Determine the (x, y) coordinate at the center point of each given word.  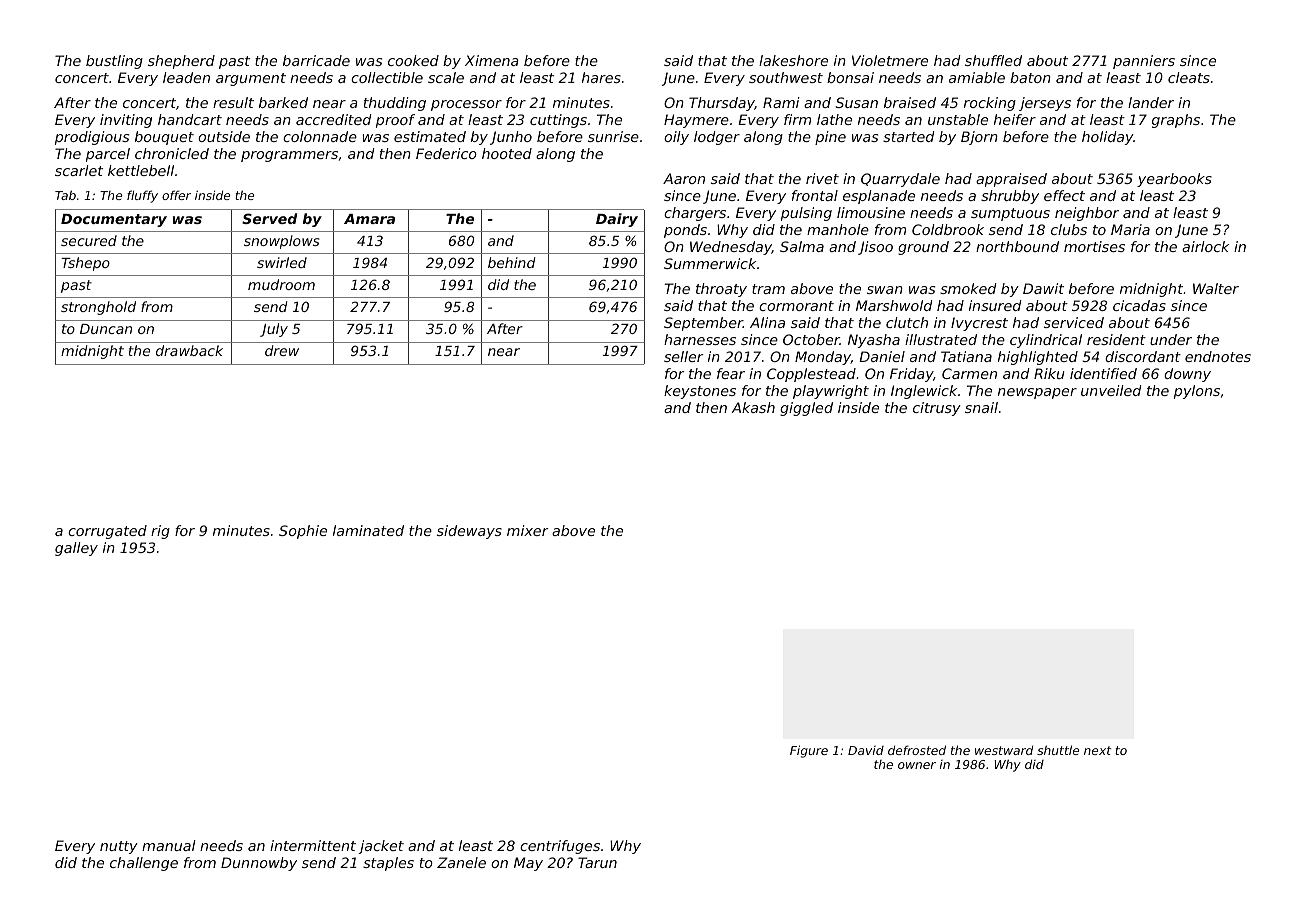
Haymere (696, 121)
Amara (369, 219)
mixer (528, 530)
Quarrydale (900, 180)
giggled (806, 409)
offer (176, 195)
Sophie (303, 532)
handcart (190, 119)
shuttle (1058, 750)
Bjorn (979, 138)
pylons (1197, 392)
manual (169, 845)
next (1098, 750)
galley (76, 549)
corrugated (107, 532)
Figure (809, 751)
